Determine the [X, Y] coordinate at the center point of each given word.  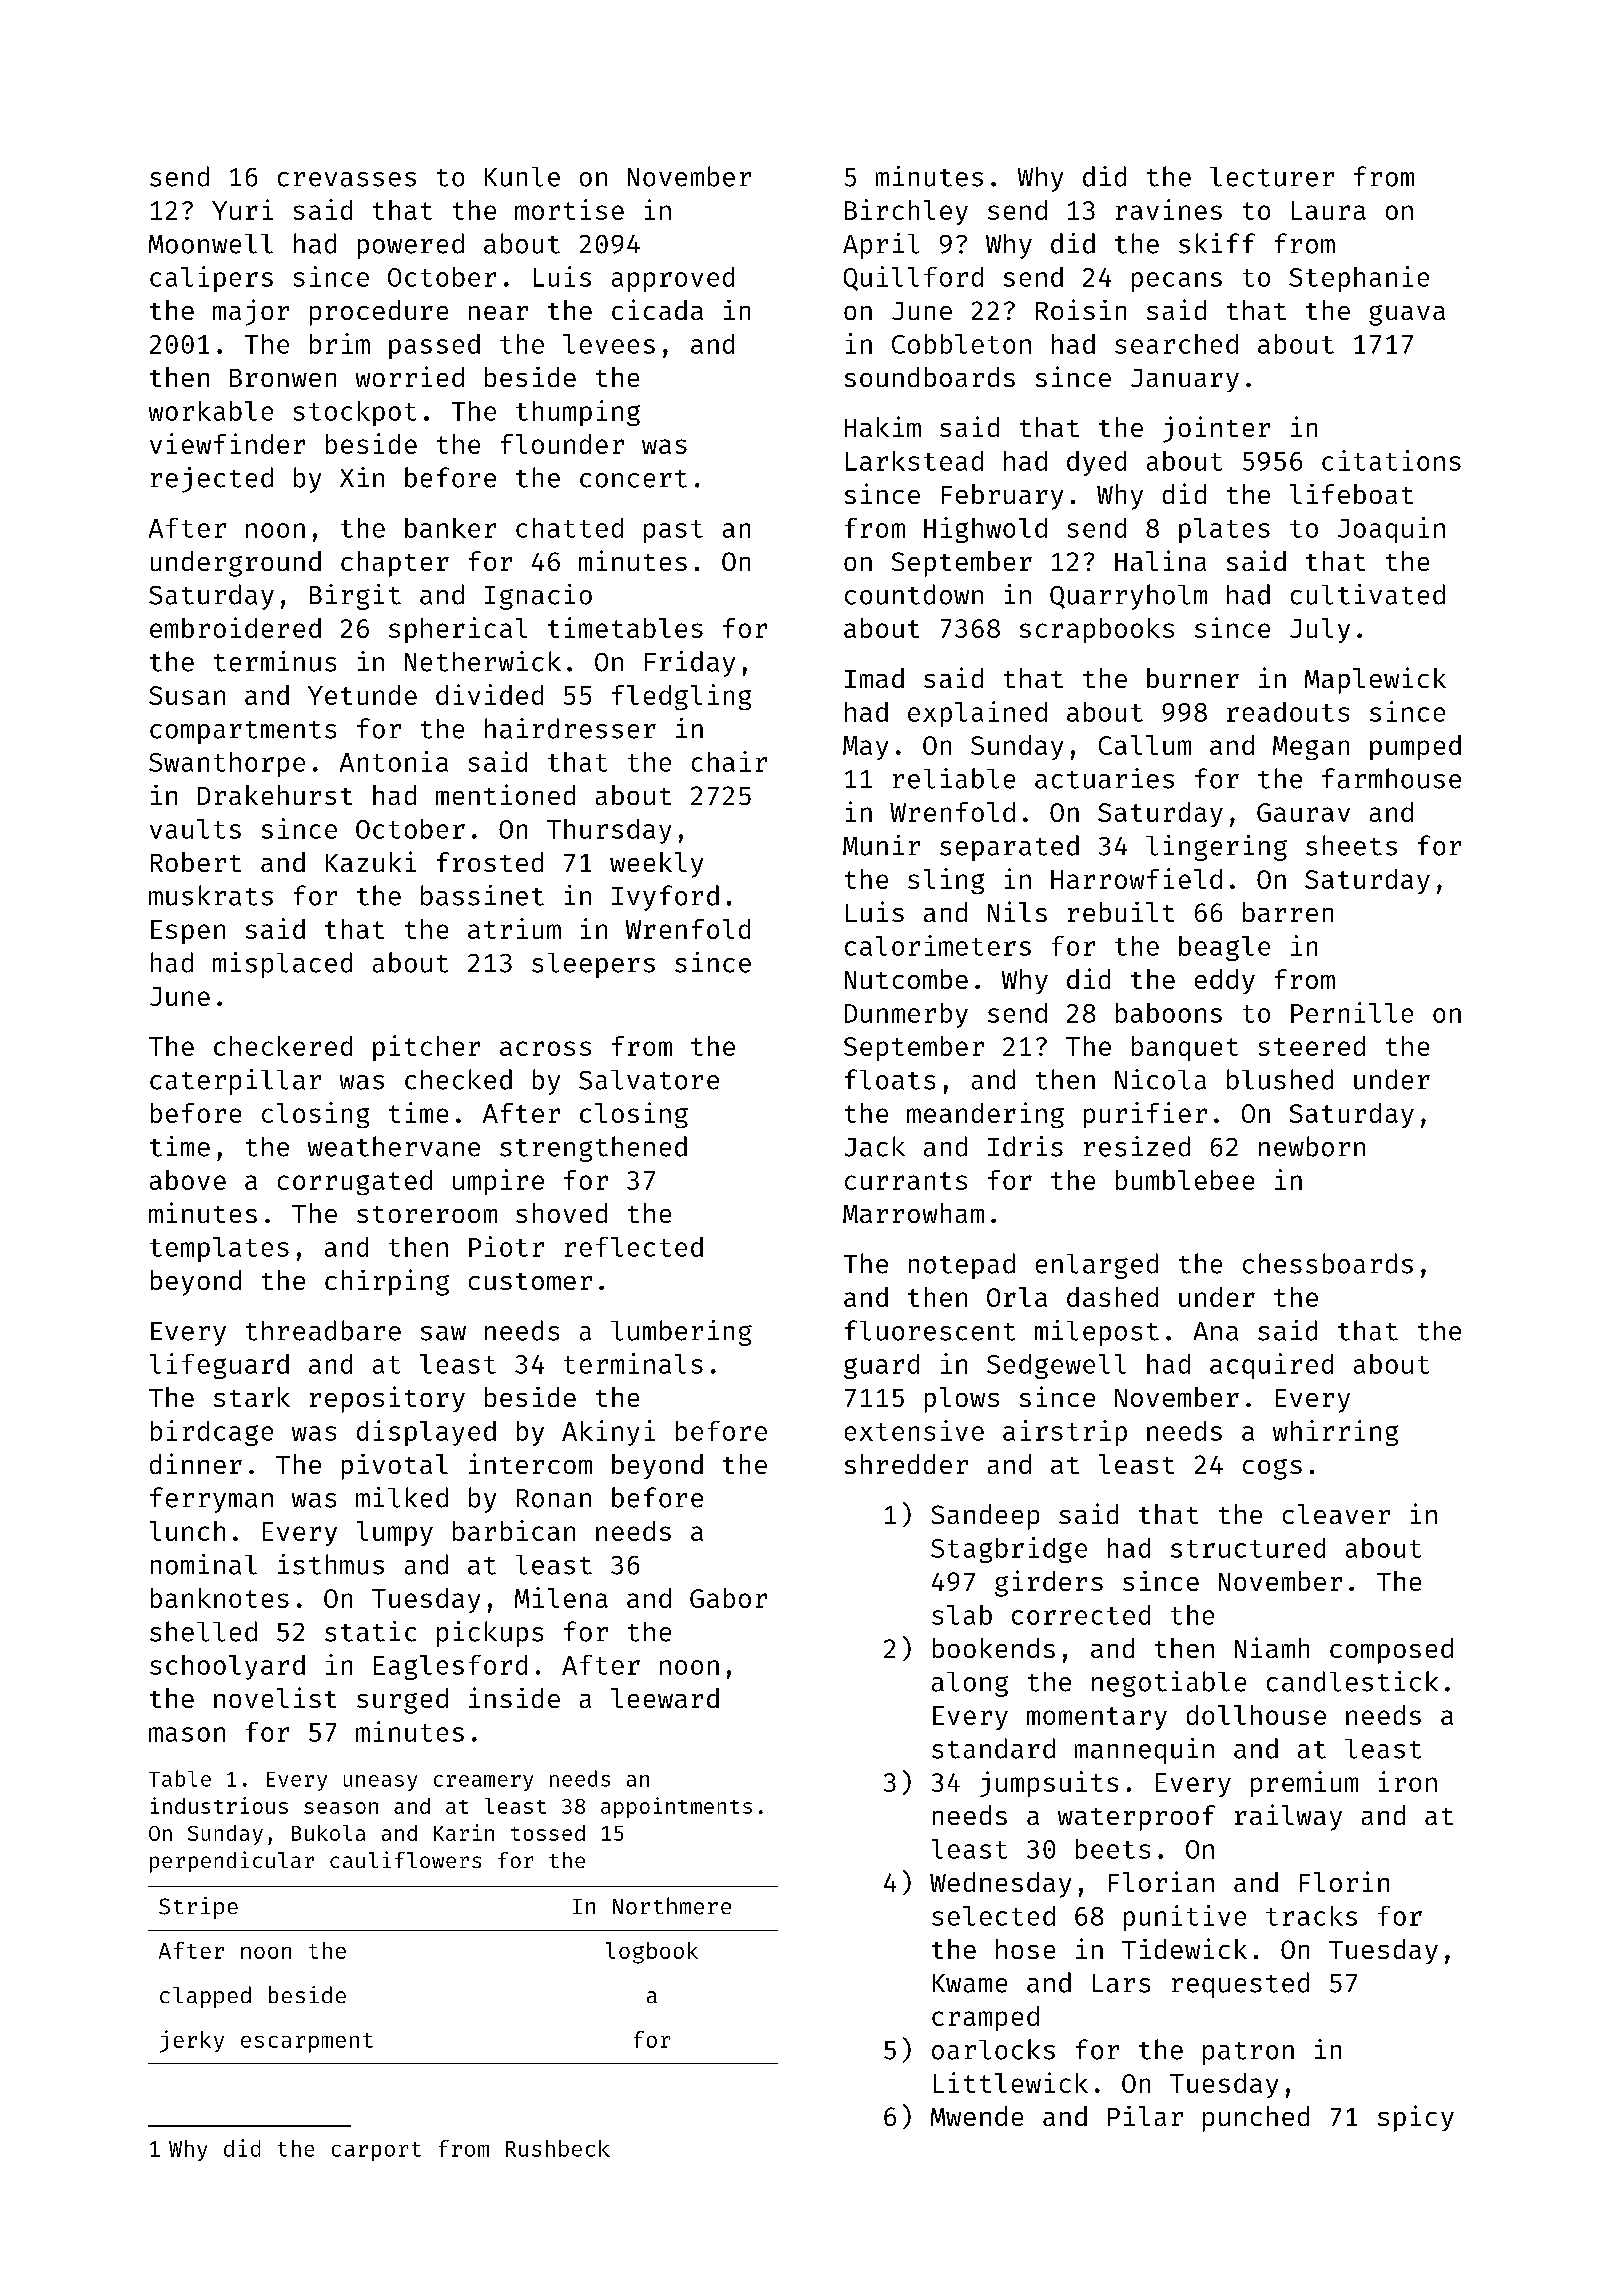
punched [1256, 2119]
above [188, 1180]
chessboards [1328, 1263]
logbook [652, 1953]
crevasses [347, 179]
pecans [1177, 282]
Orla [1017, 1297]
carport [376, 2151]
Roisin [1081, 309]
